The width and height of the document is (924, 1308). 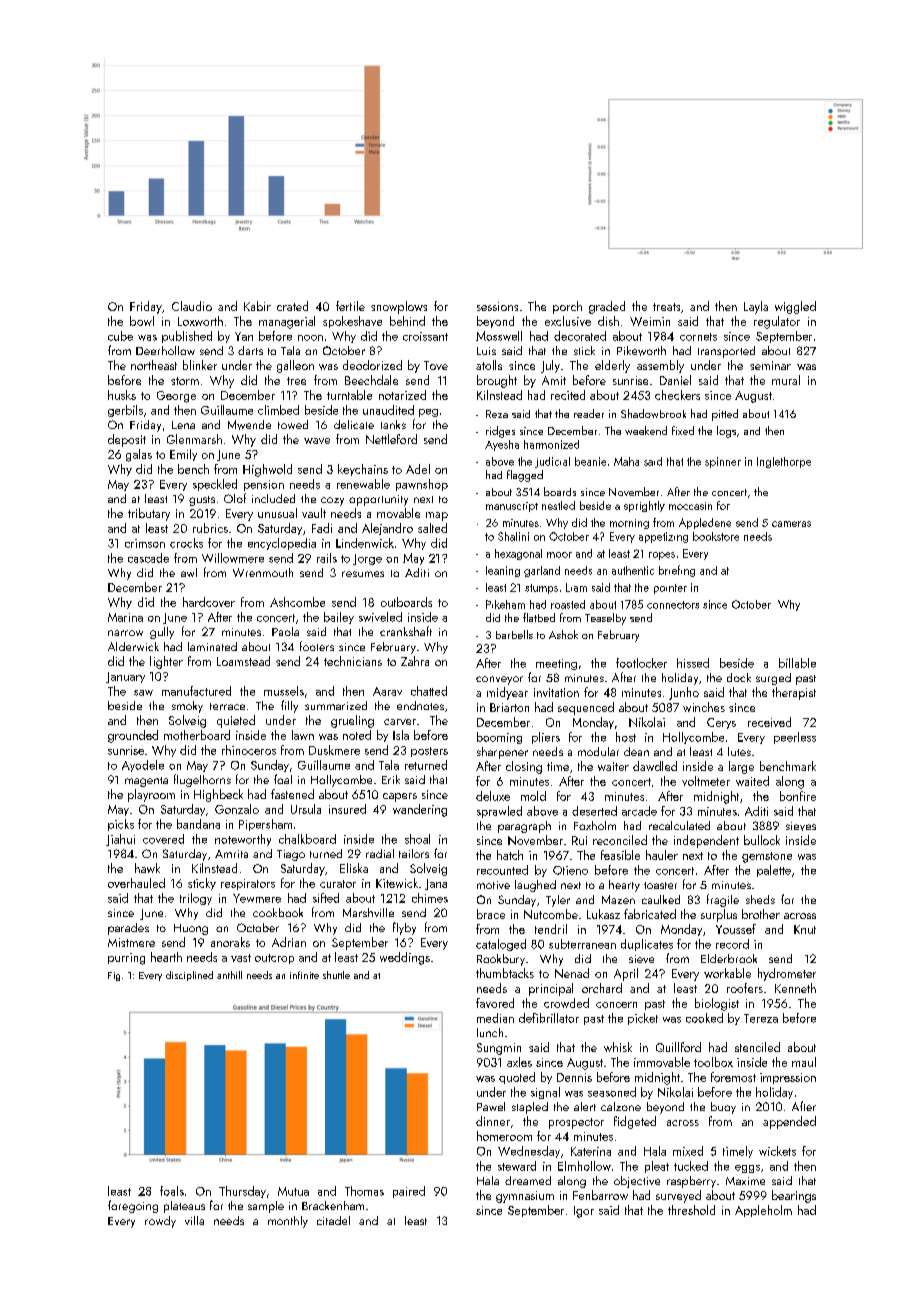 What do you see at coordinates (131, 942) in the document?
I see `Mistmere` at bounding box center [131, 942].
